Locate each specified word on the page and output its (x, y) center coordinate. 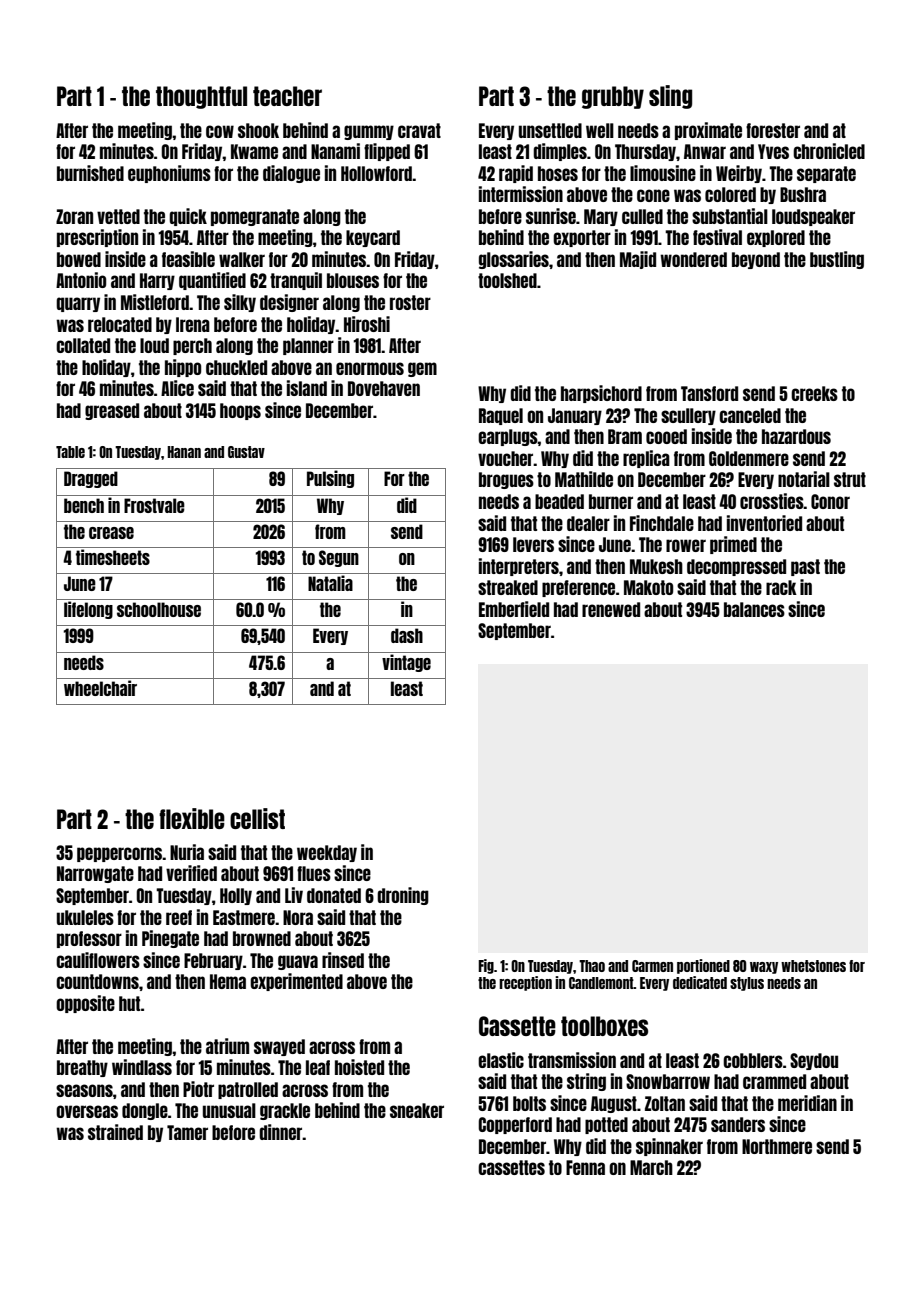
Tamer (187, 1132)
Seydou (814, 1061)
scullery (688, 416)
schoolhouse (159, 609)
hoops (240, 411)
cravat (419, 130)
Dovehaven (384, 388)
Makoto (648, 587)
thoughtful (201, 97)
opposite (85, 1004)
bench (84, 505)
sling (670, 97)
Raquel (501, 416)
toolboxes (604, 1026)
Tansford (709, 393)
